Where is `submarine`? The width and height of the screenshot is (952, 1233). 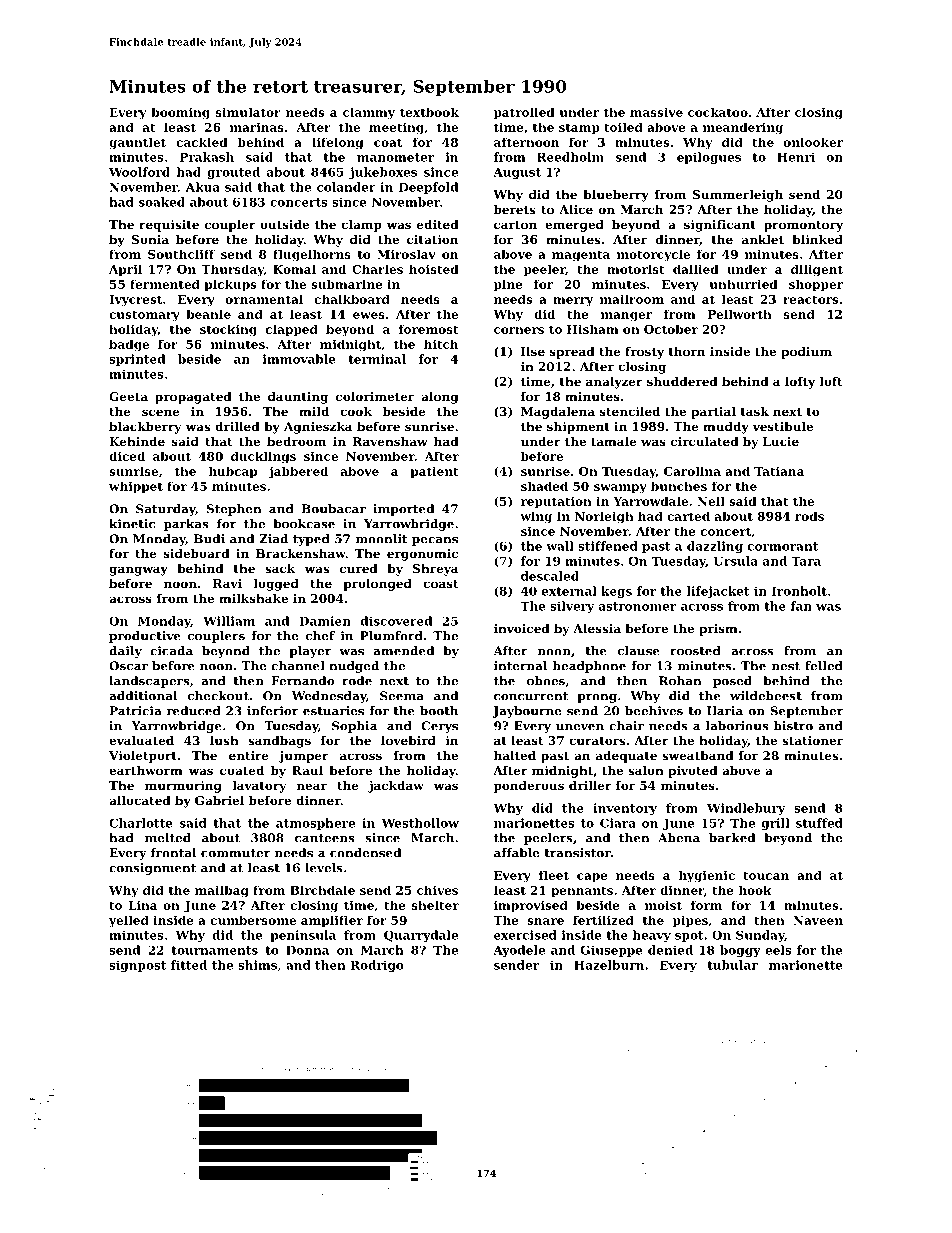
submarine is located at coordinates (347, 284).
